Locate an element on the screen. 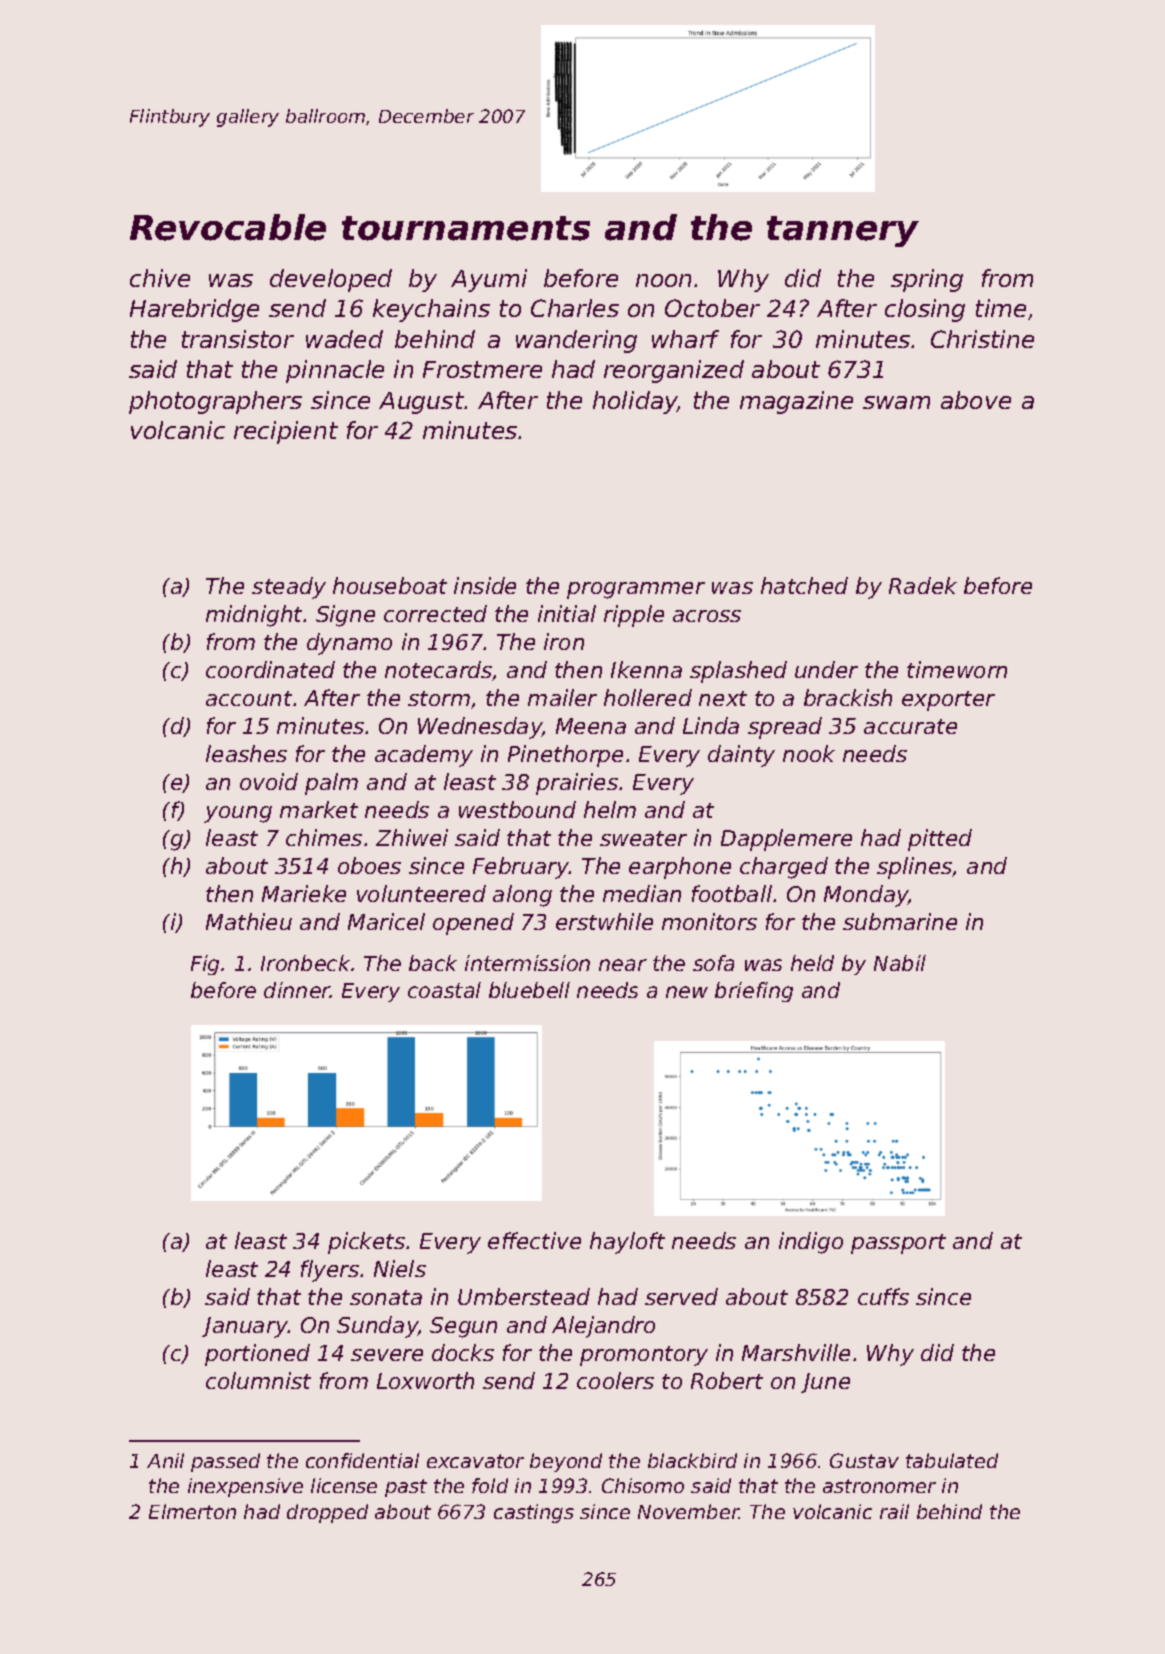  young is located at coordinates (238, 814).
